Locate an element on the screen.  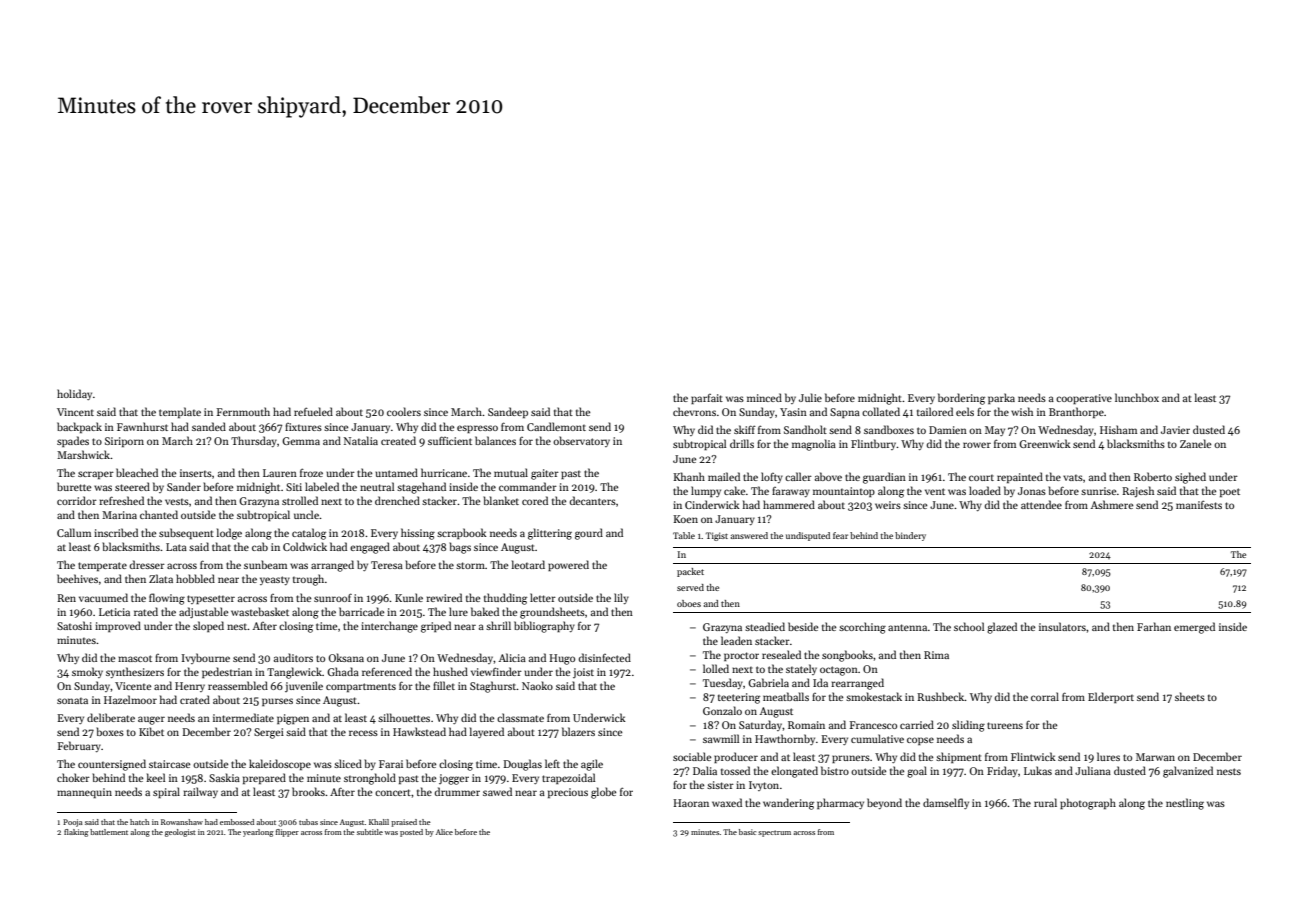
inserts is located at coordinates (196, 473).
